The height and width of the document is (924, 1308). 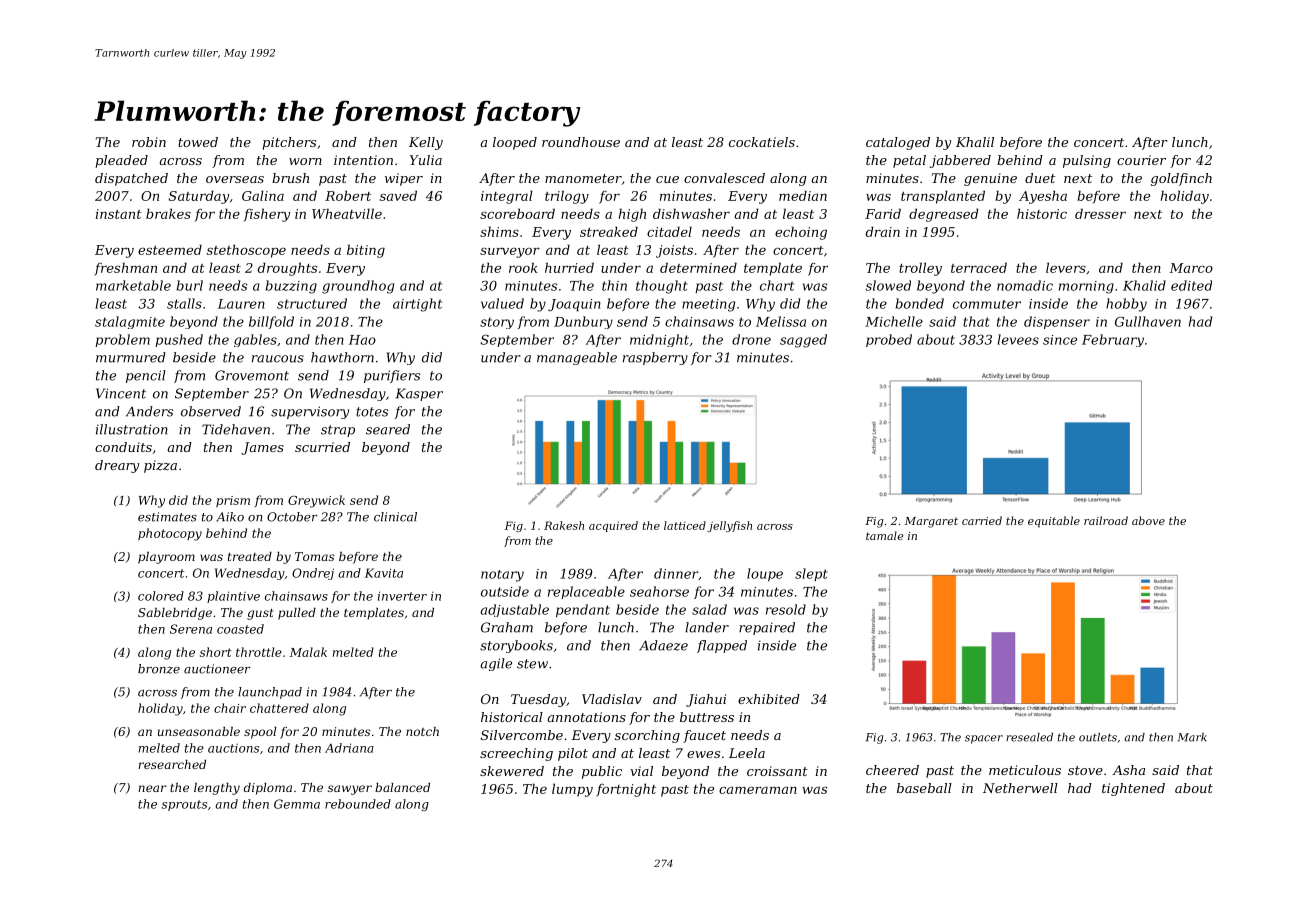 I want to click on pulled, so click(x=297, y=614).
